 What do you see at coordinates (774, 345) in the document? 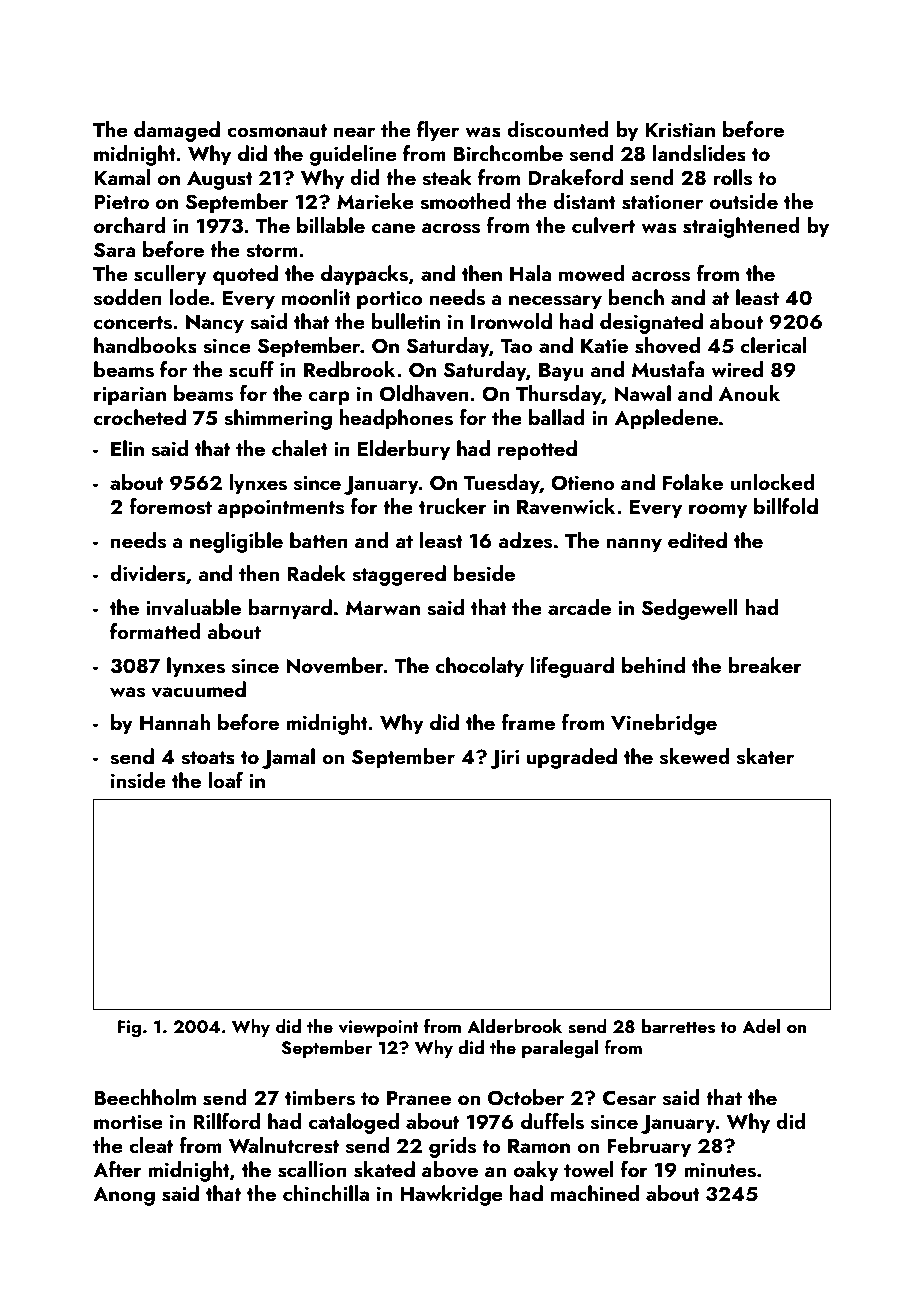
I see `clerical` at bounding box center [774, 345].
